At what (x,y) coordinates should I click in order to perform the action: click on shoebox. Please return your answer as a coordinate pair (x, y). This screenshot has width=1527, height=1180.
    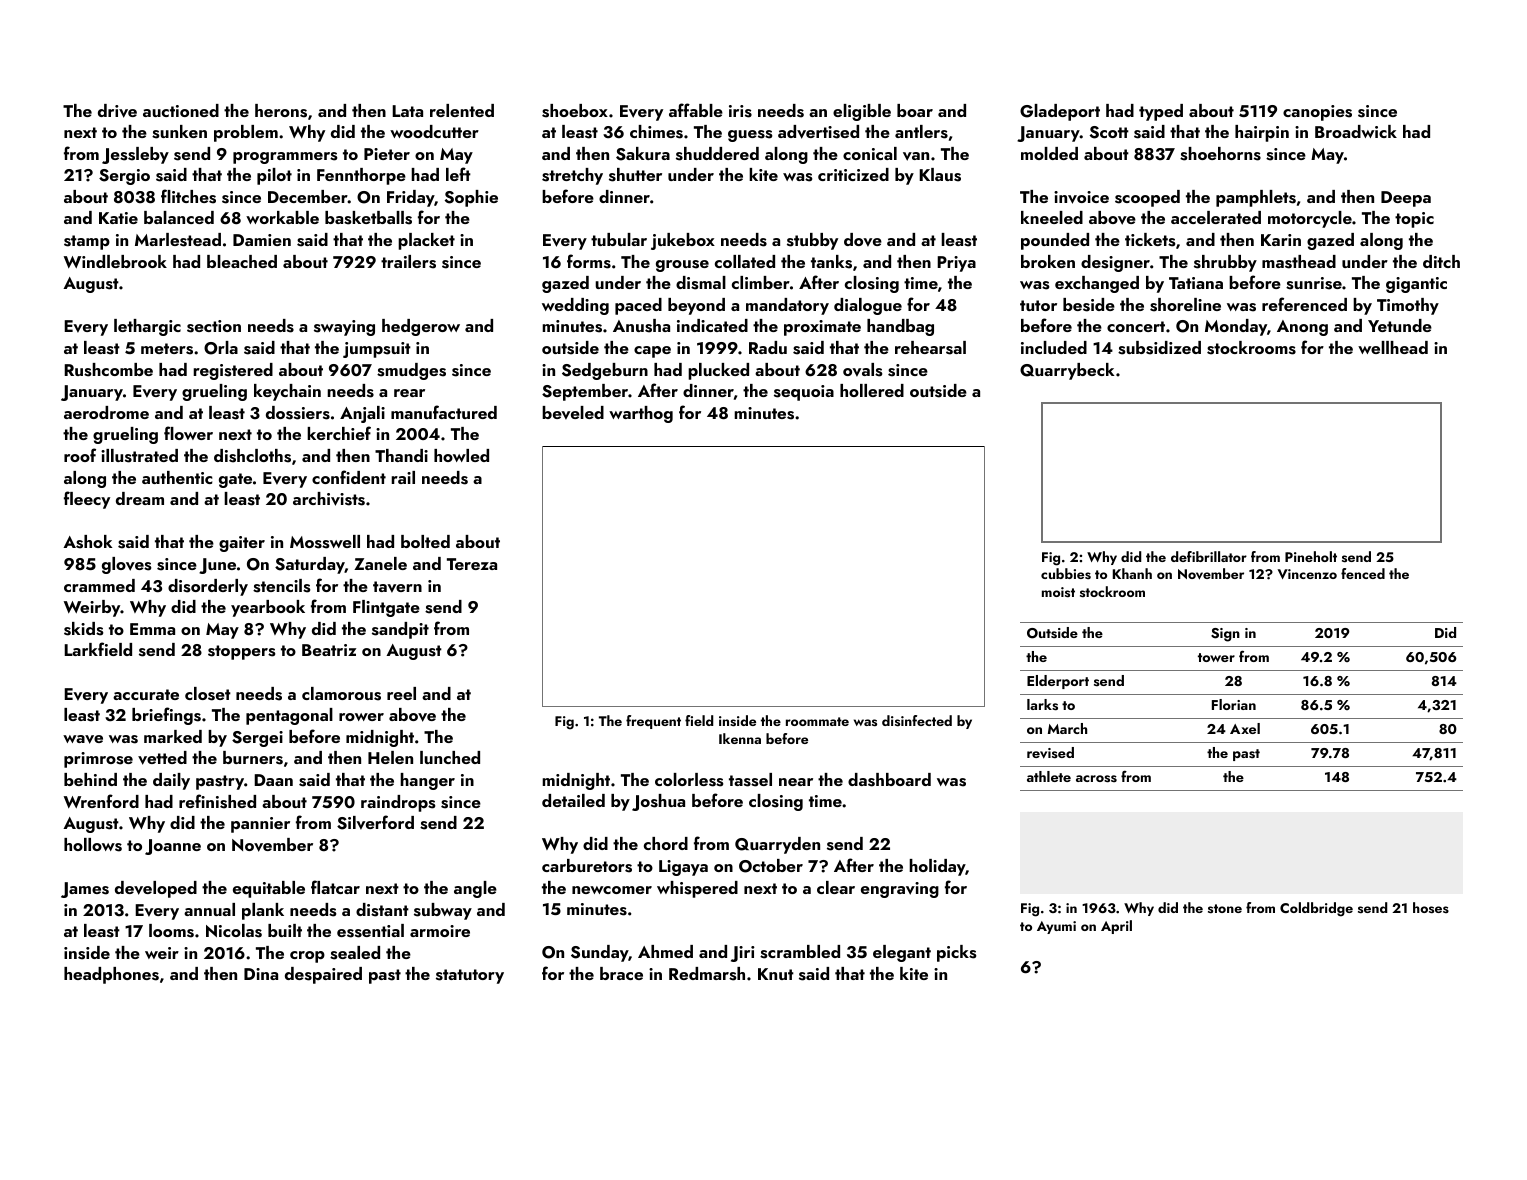
    Looking at the image, I should click on (575, 111).
